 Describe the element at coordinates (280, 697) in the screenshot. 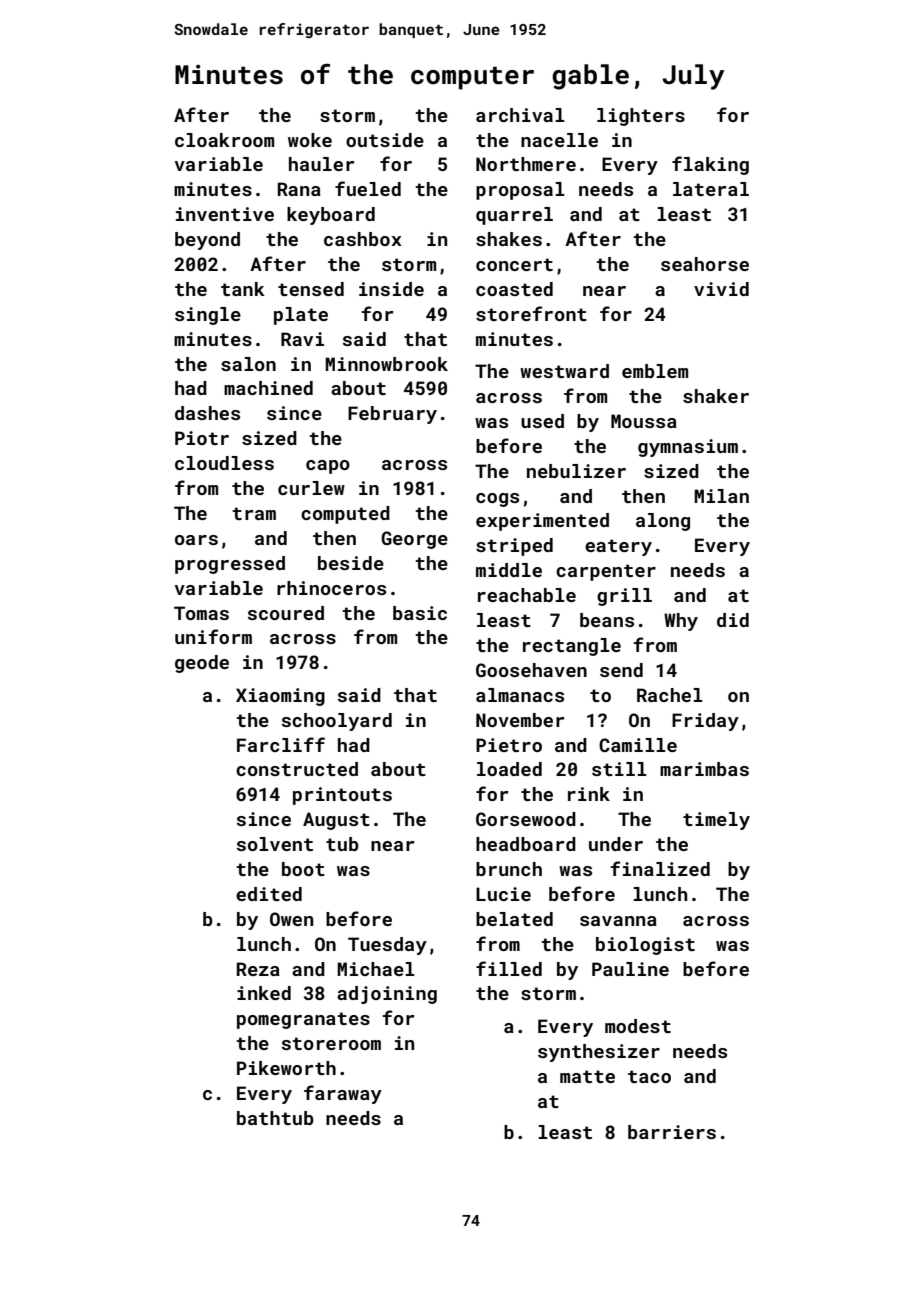

I see `Xiaoming` at that location.
